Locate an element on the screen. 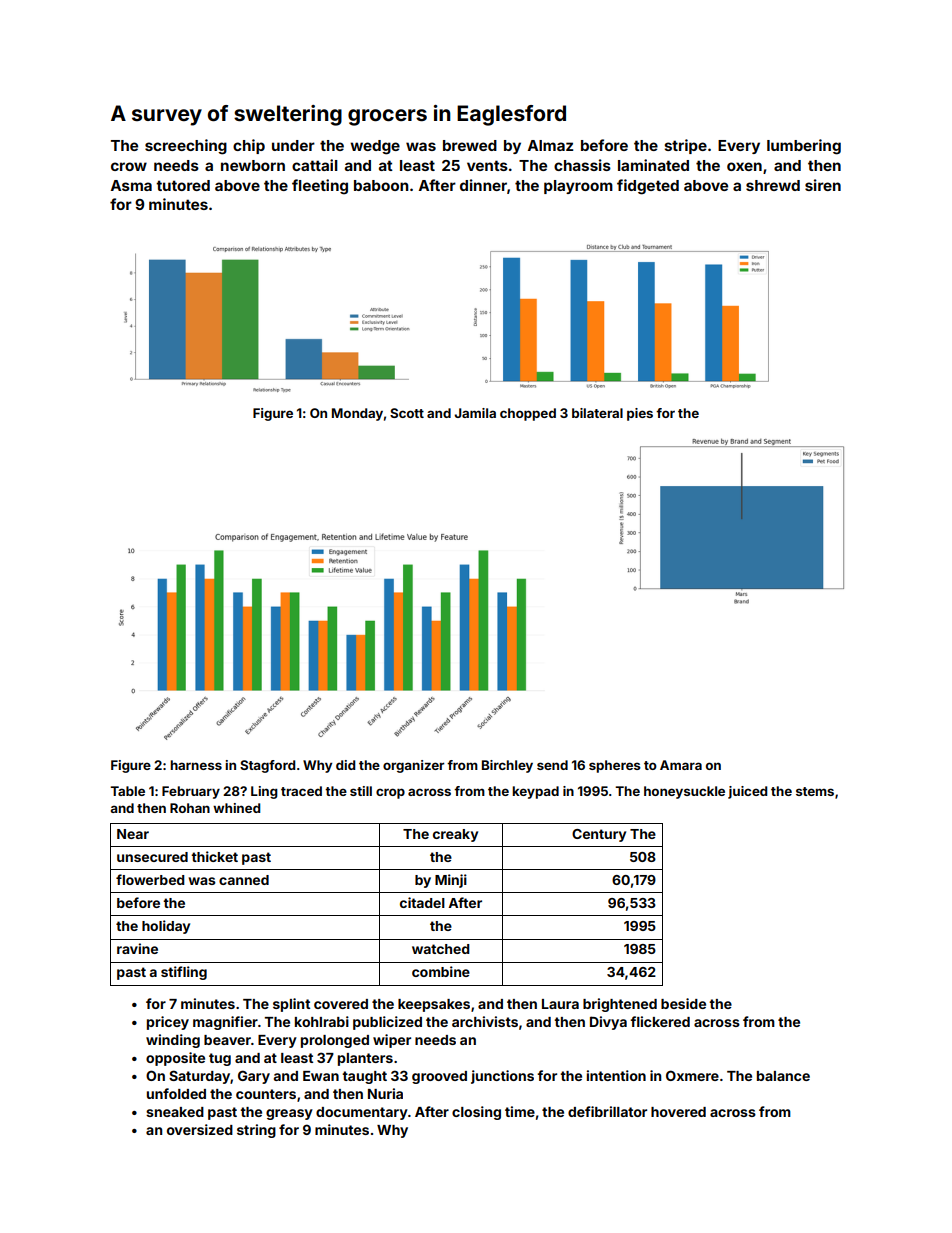 This screenshot has width=952, height=1233. pies is located at coordinates (640, 414).
